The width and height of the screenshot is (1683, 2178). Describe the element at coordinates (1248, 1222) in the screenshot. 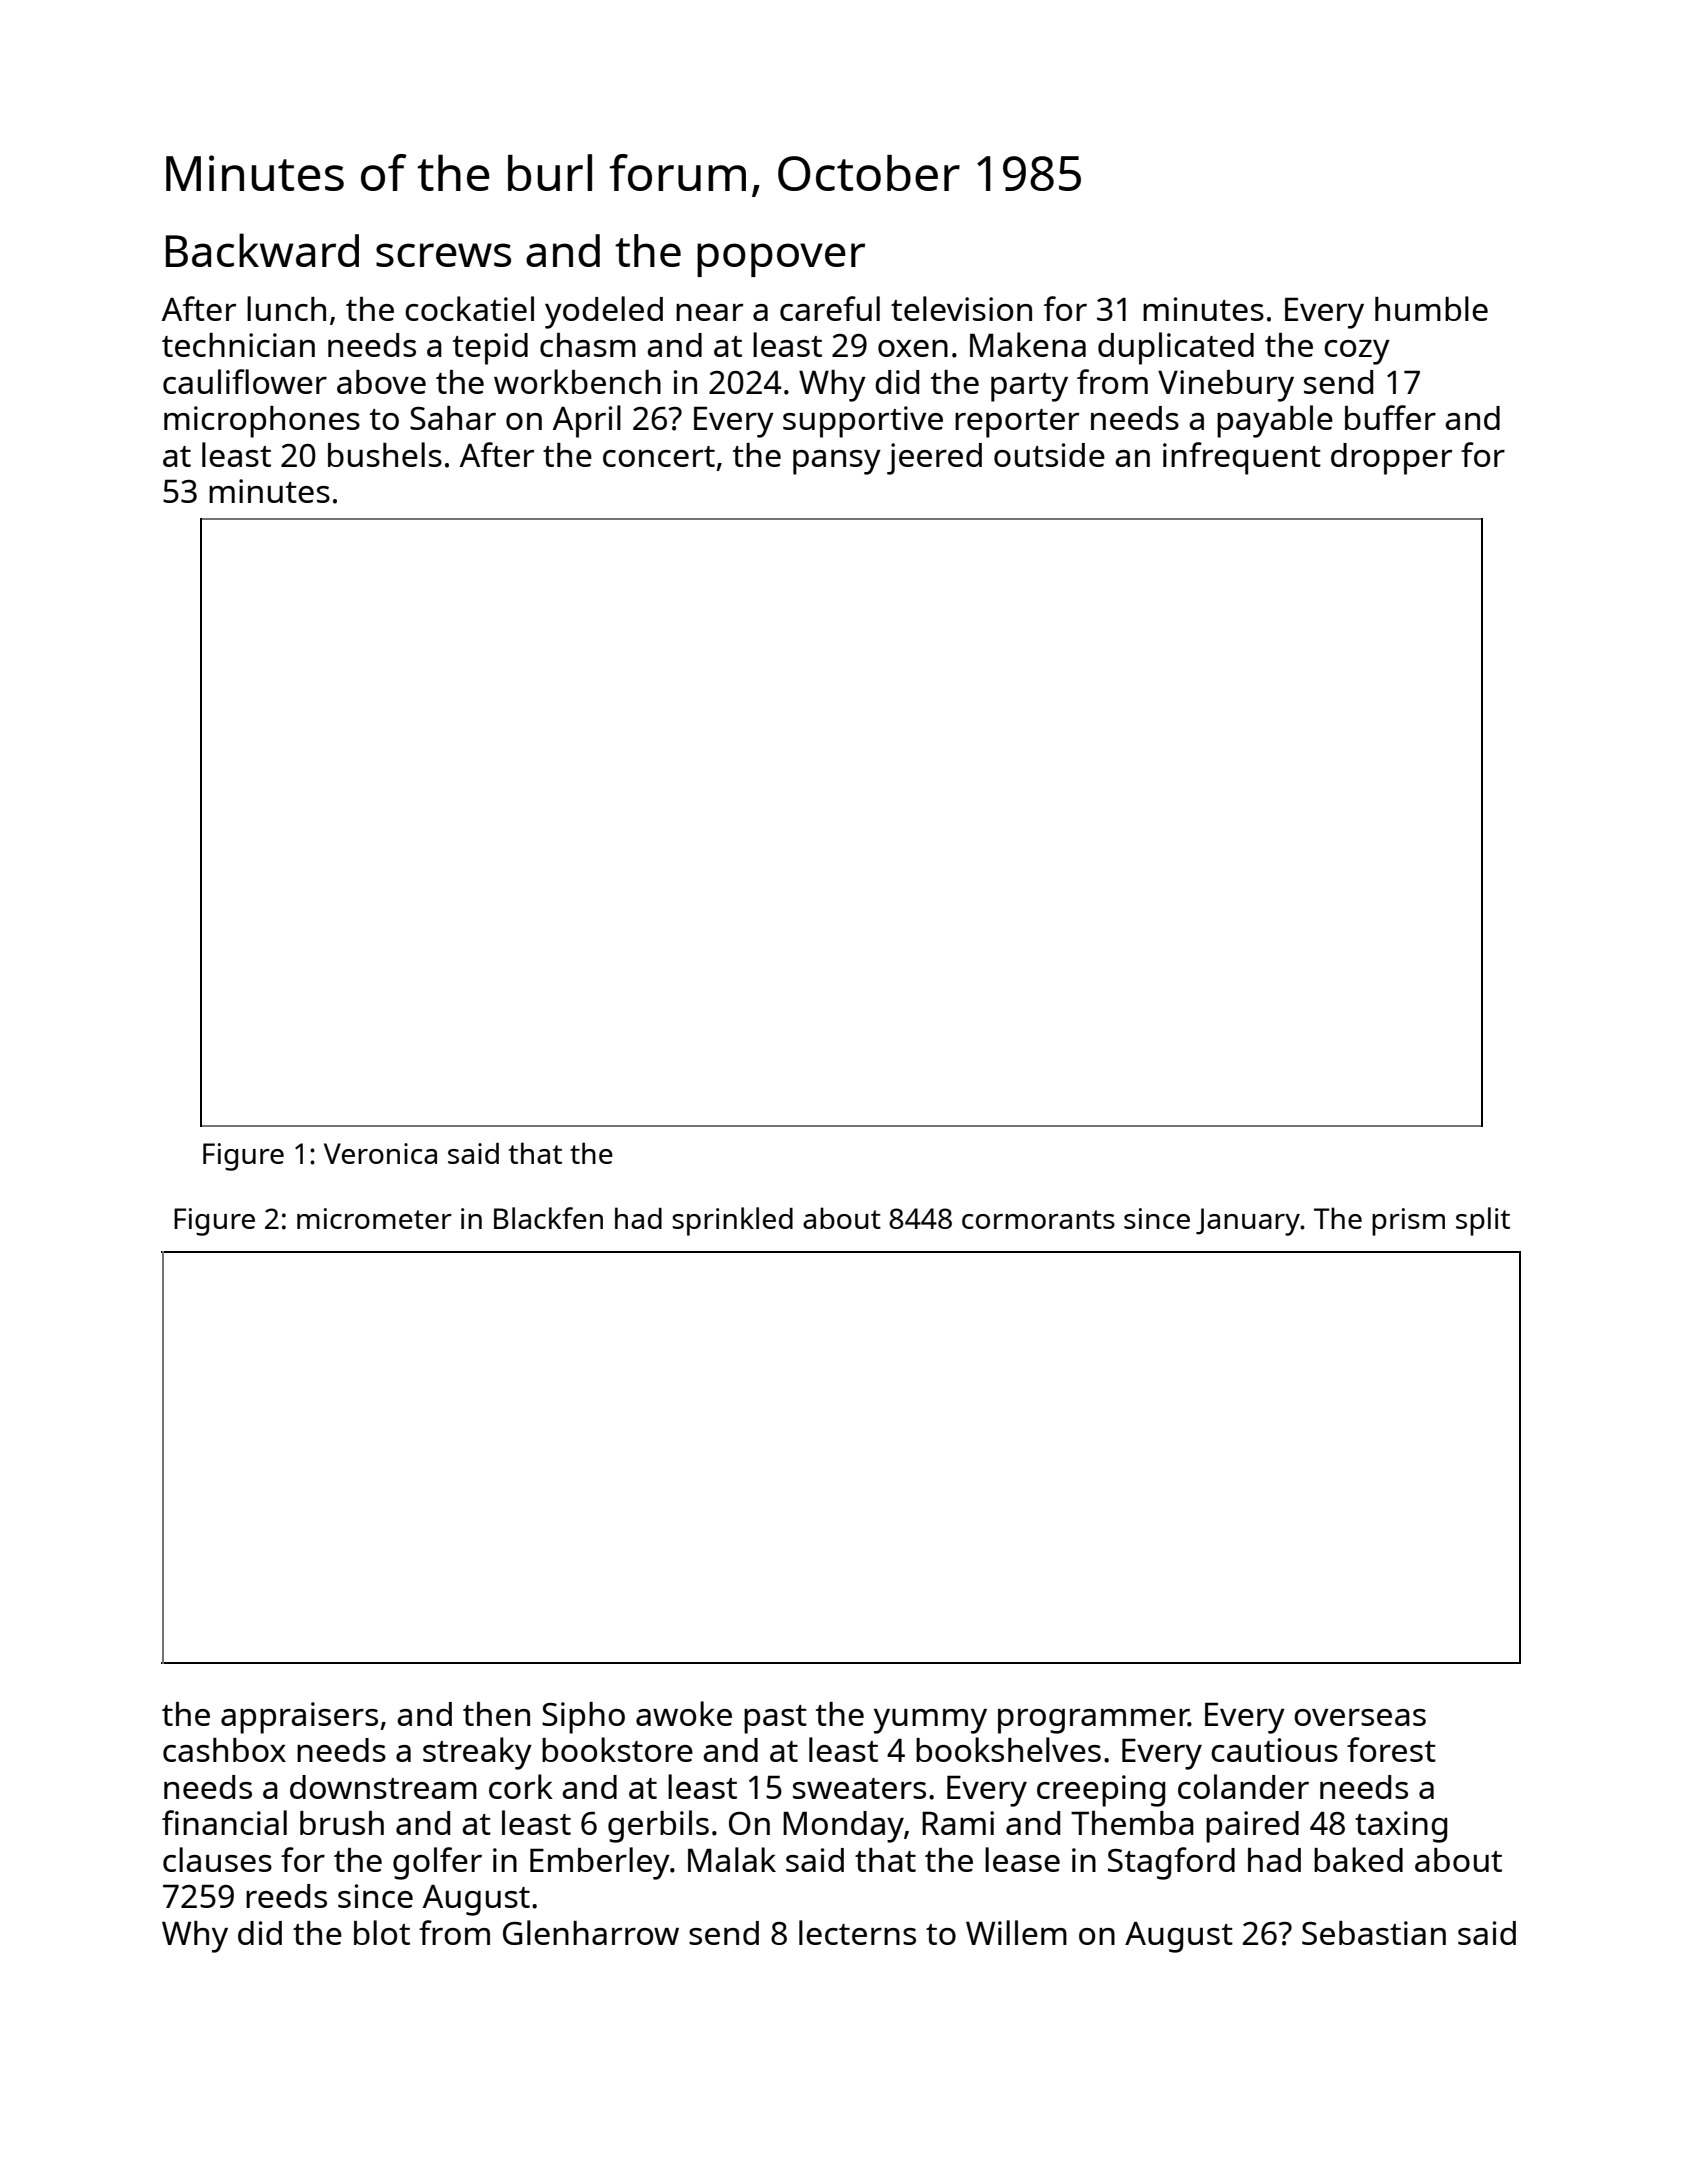

I see `January` at that location.
